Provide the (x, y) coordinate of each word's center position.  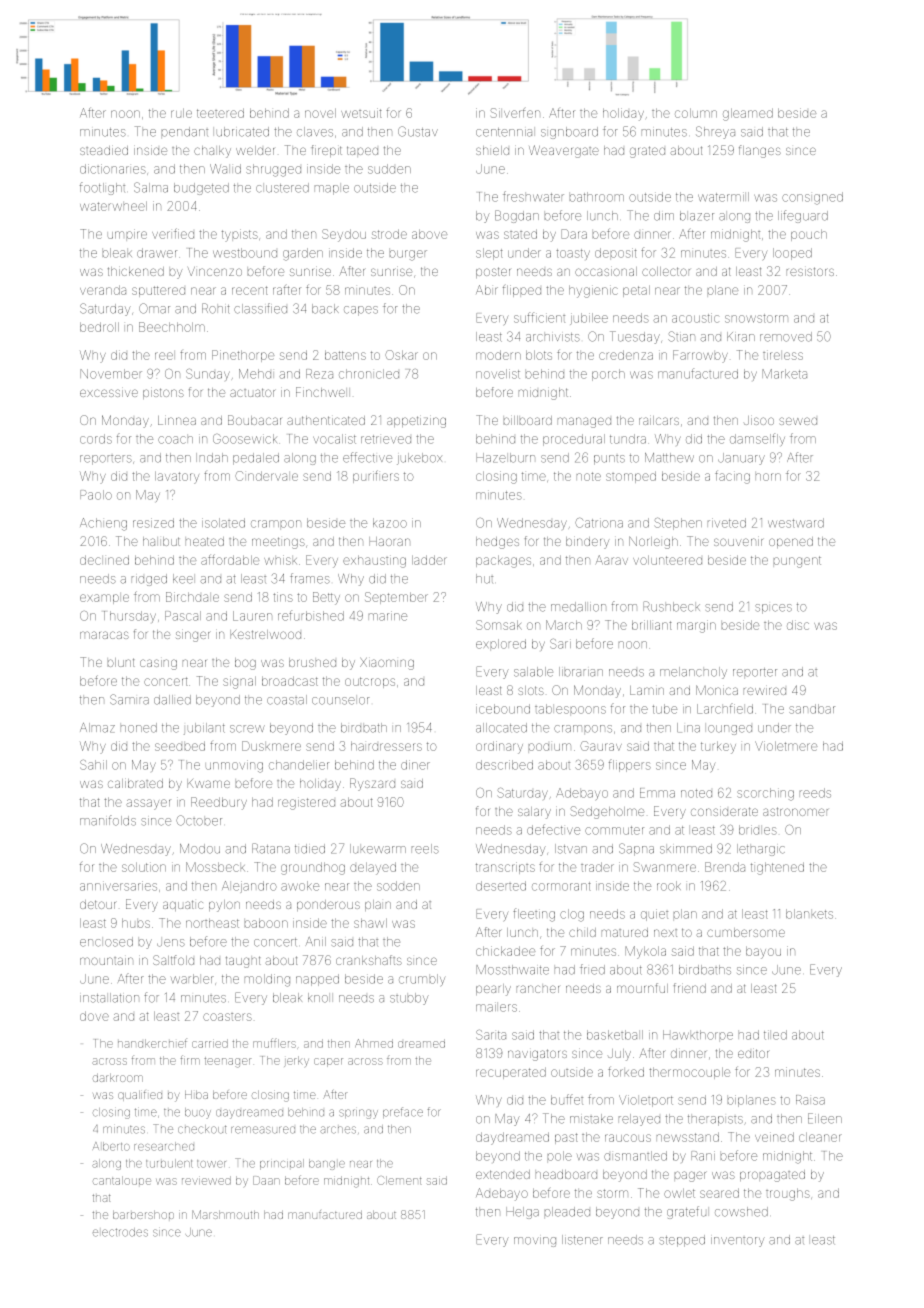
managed (584, 422)
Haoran (389, 541)
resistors (810, 271)
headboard (566, 1174)
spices (773, 609)
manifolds (108, 820)
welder (255, 150)
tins (283, 597)
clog (572, 915)
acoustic (695, 318)
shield (492, 150)
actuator (252, 392)
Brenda (725, 867)
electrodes (120, 1232)
